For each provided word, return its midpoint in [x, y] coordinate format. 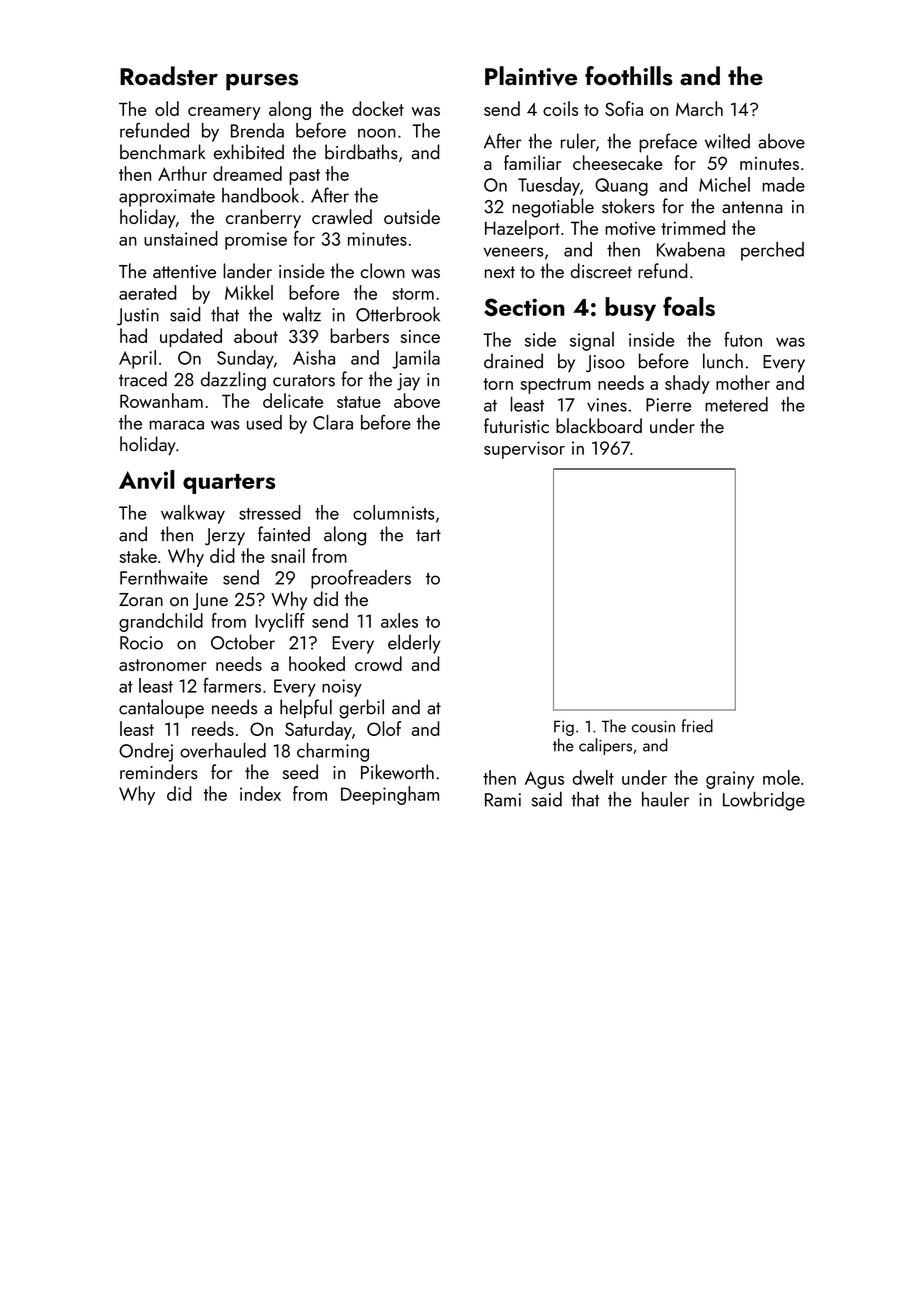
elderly [414, 644]
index [260, 793]
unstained [181, 238]
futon [743, 339]
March [699, 108]
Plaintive [531, 76]
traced [143, 379]
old [167, 108]
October [243, 642]
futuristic [516, 425]
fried [697, 726]
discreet [601, 270]
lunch [723, 361]
